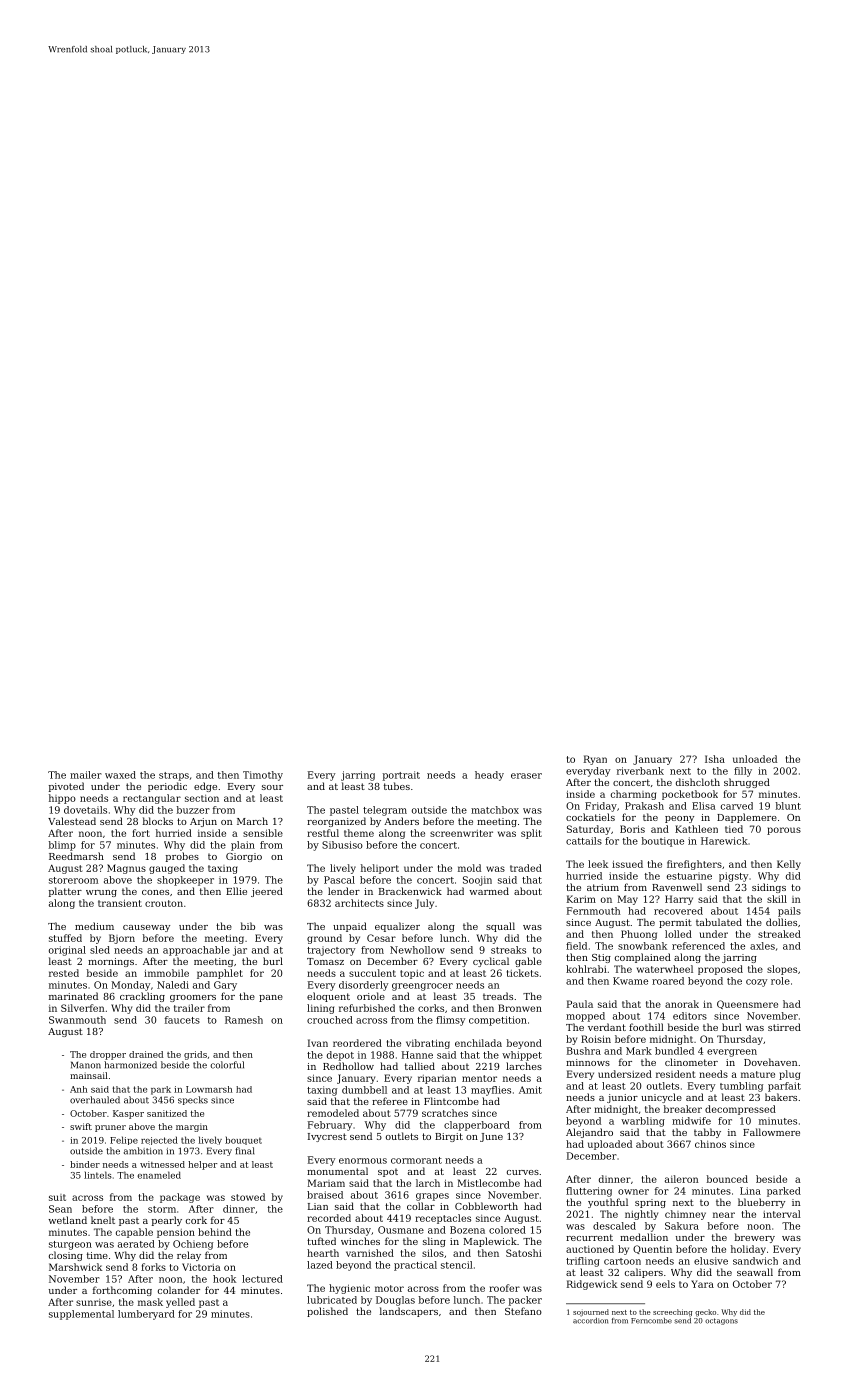 This document has height=1400, width=849. I want to click on Newhollow, so click(417, 950).
